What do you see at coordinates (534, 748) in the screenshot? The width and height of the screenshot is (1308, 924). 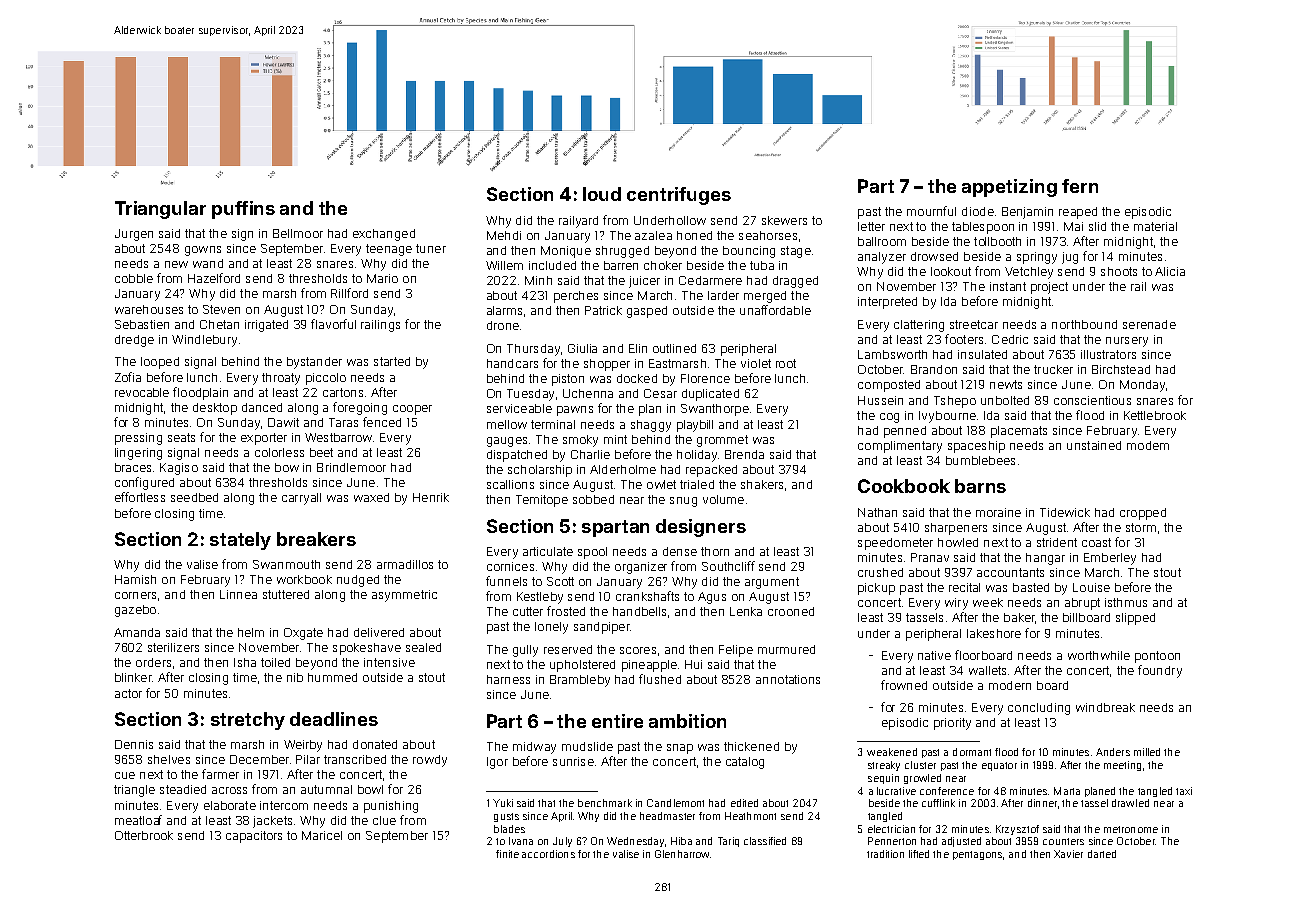 I see `midway` at bounding box center [534, 748].
